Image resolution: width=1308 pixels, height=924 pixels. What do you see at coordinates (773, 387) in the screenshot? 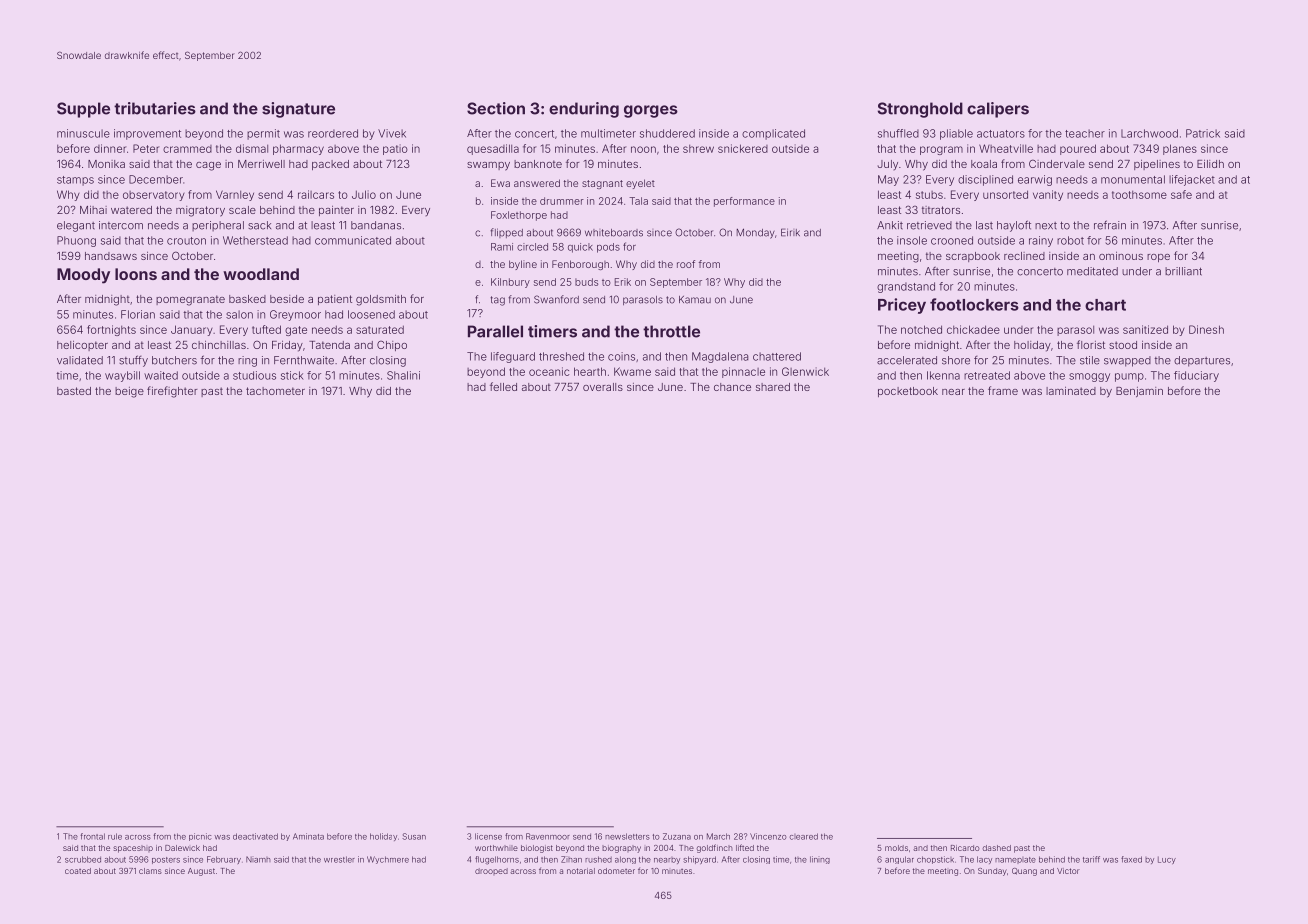
I see `shared` at bounding box center [773, 387].
